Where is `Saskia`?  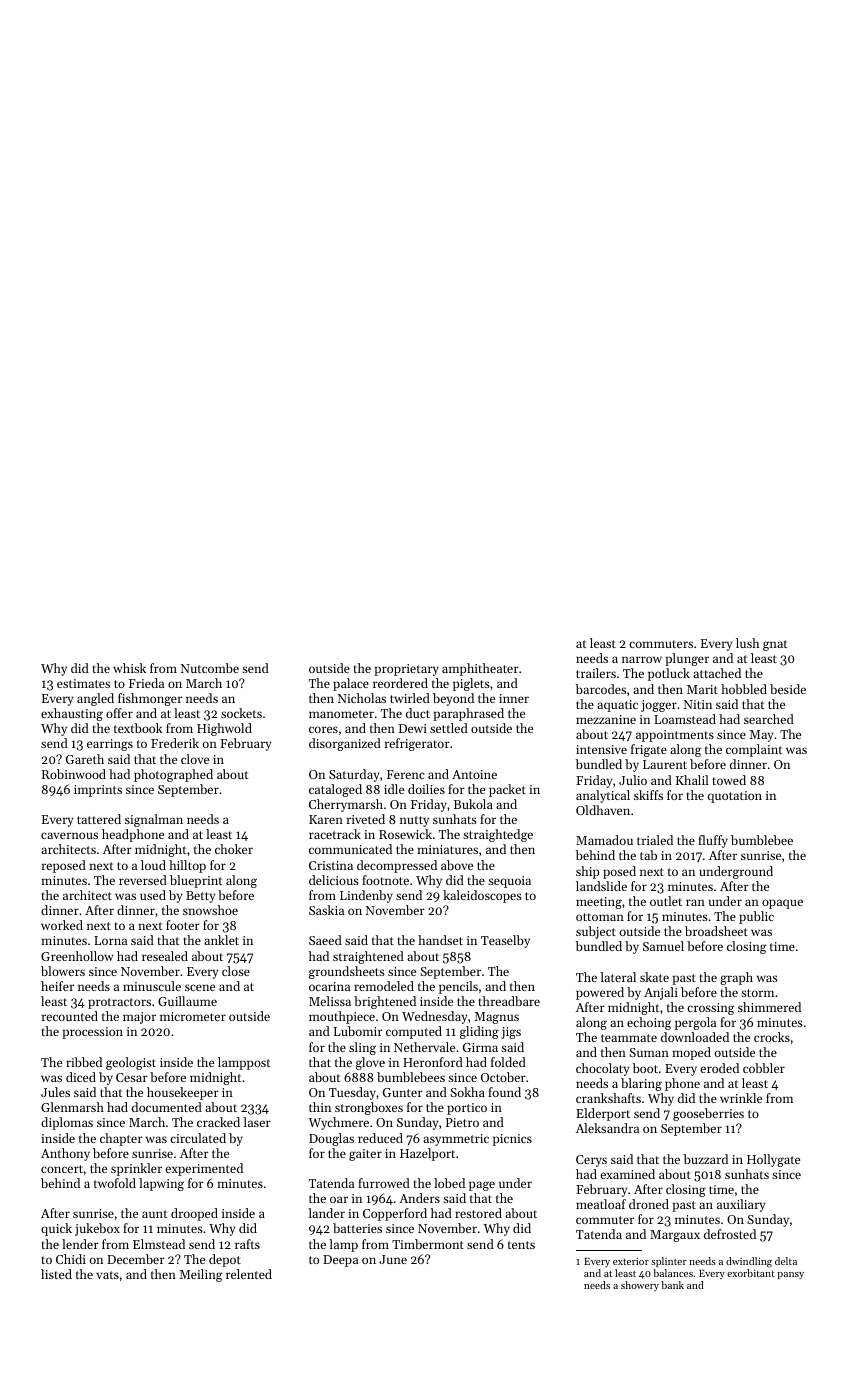
Saskia is located at coordinates (326, 910).
